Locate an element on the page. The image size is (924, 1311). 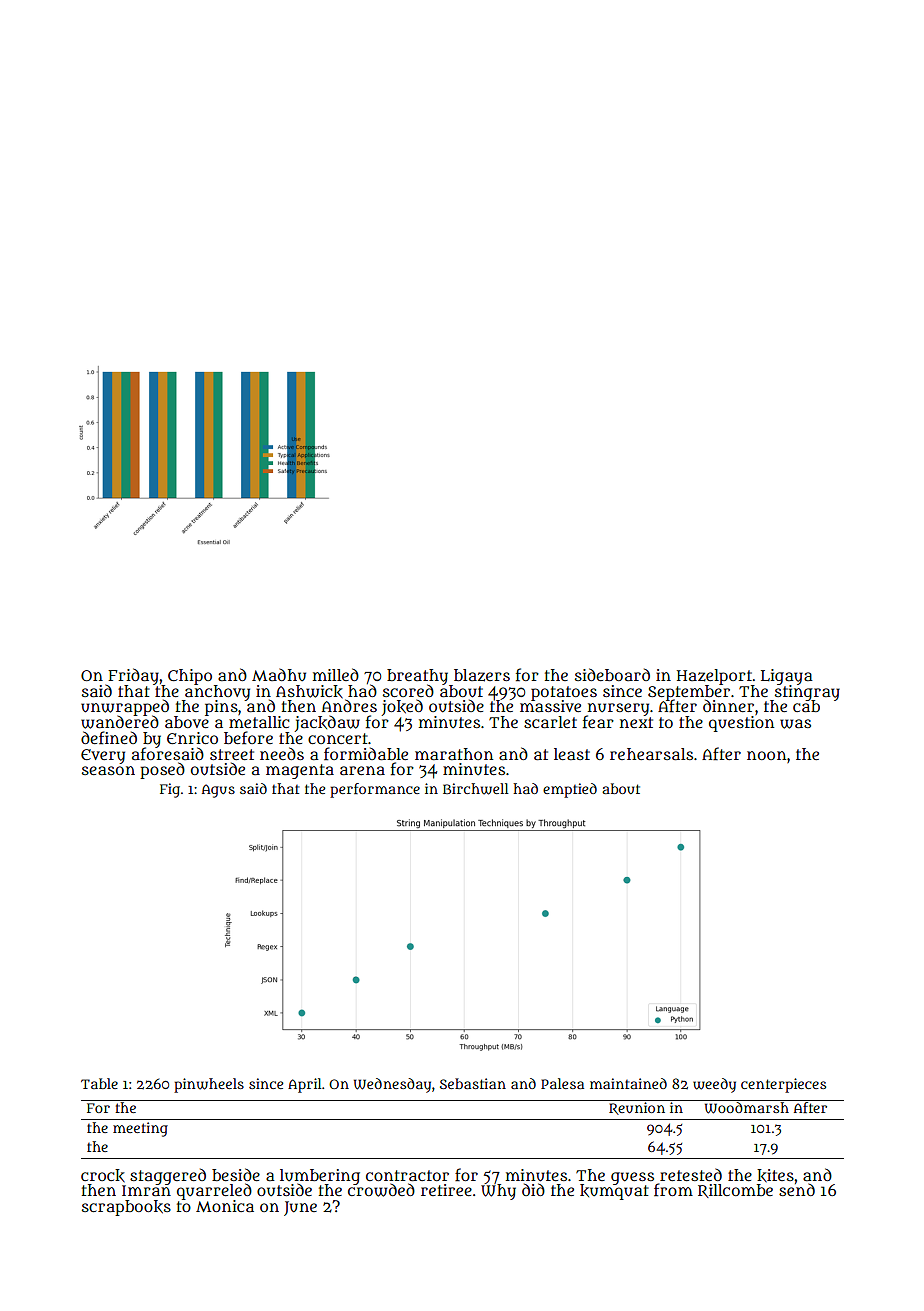
potatoes is located at coordinates (564, 693).
